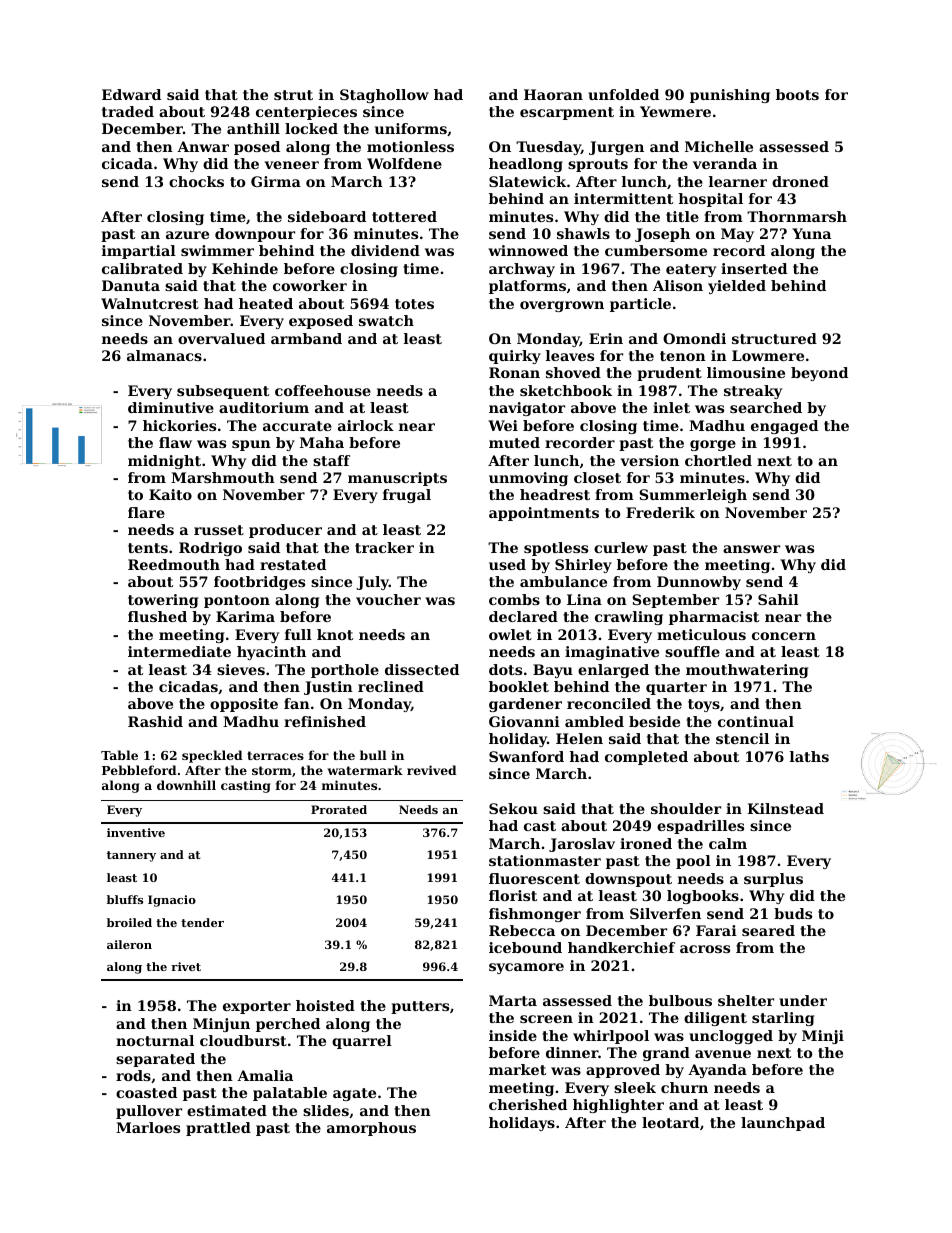 Image resolution: width=952 pixels, height=1233 pixels. Describe the element at coordinates (339, 809) in the screenshot. I see `Prorated` at that location.
